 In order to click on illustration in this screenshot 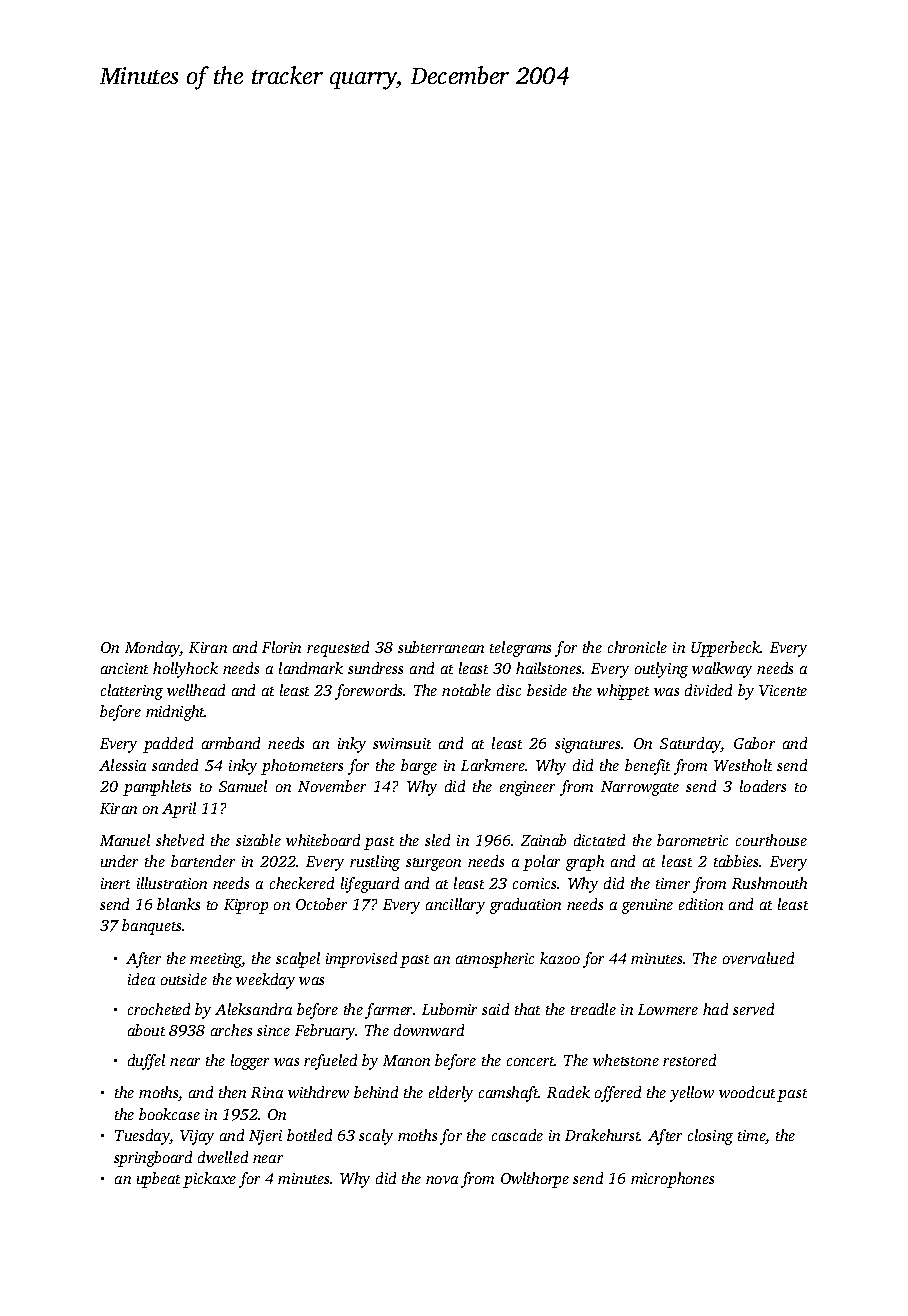, I will do `click(172, 883)`.
